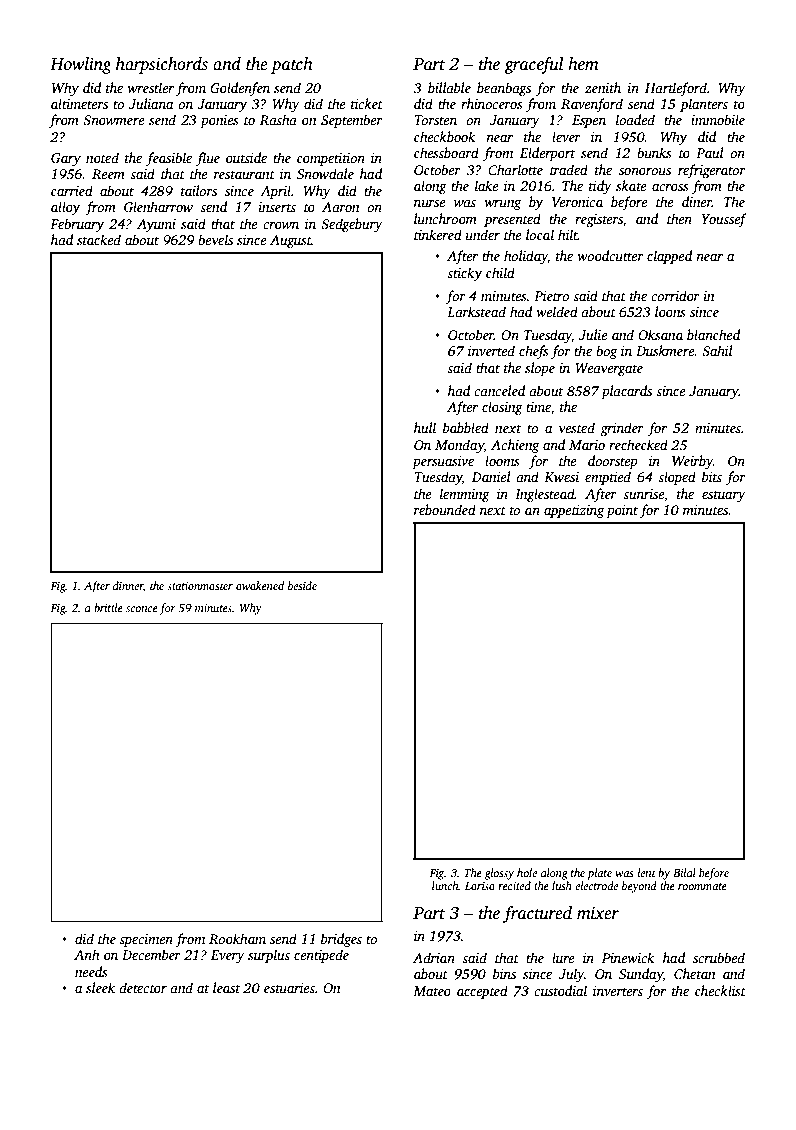 The width and height of the screenshot is (796, 1130). Describe the element at coordinates (321, 956) in the screenshot. I see `centipede` at that location.
